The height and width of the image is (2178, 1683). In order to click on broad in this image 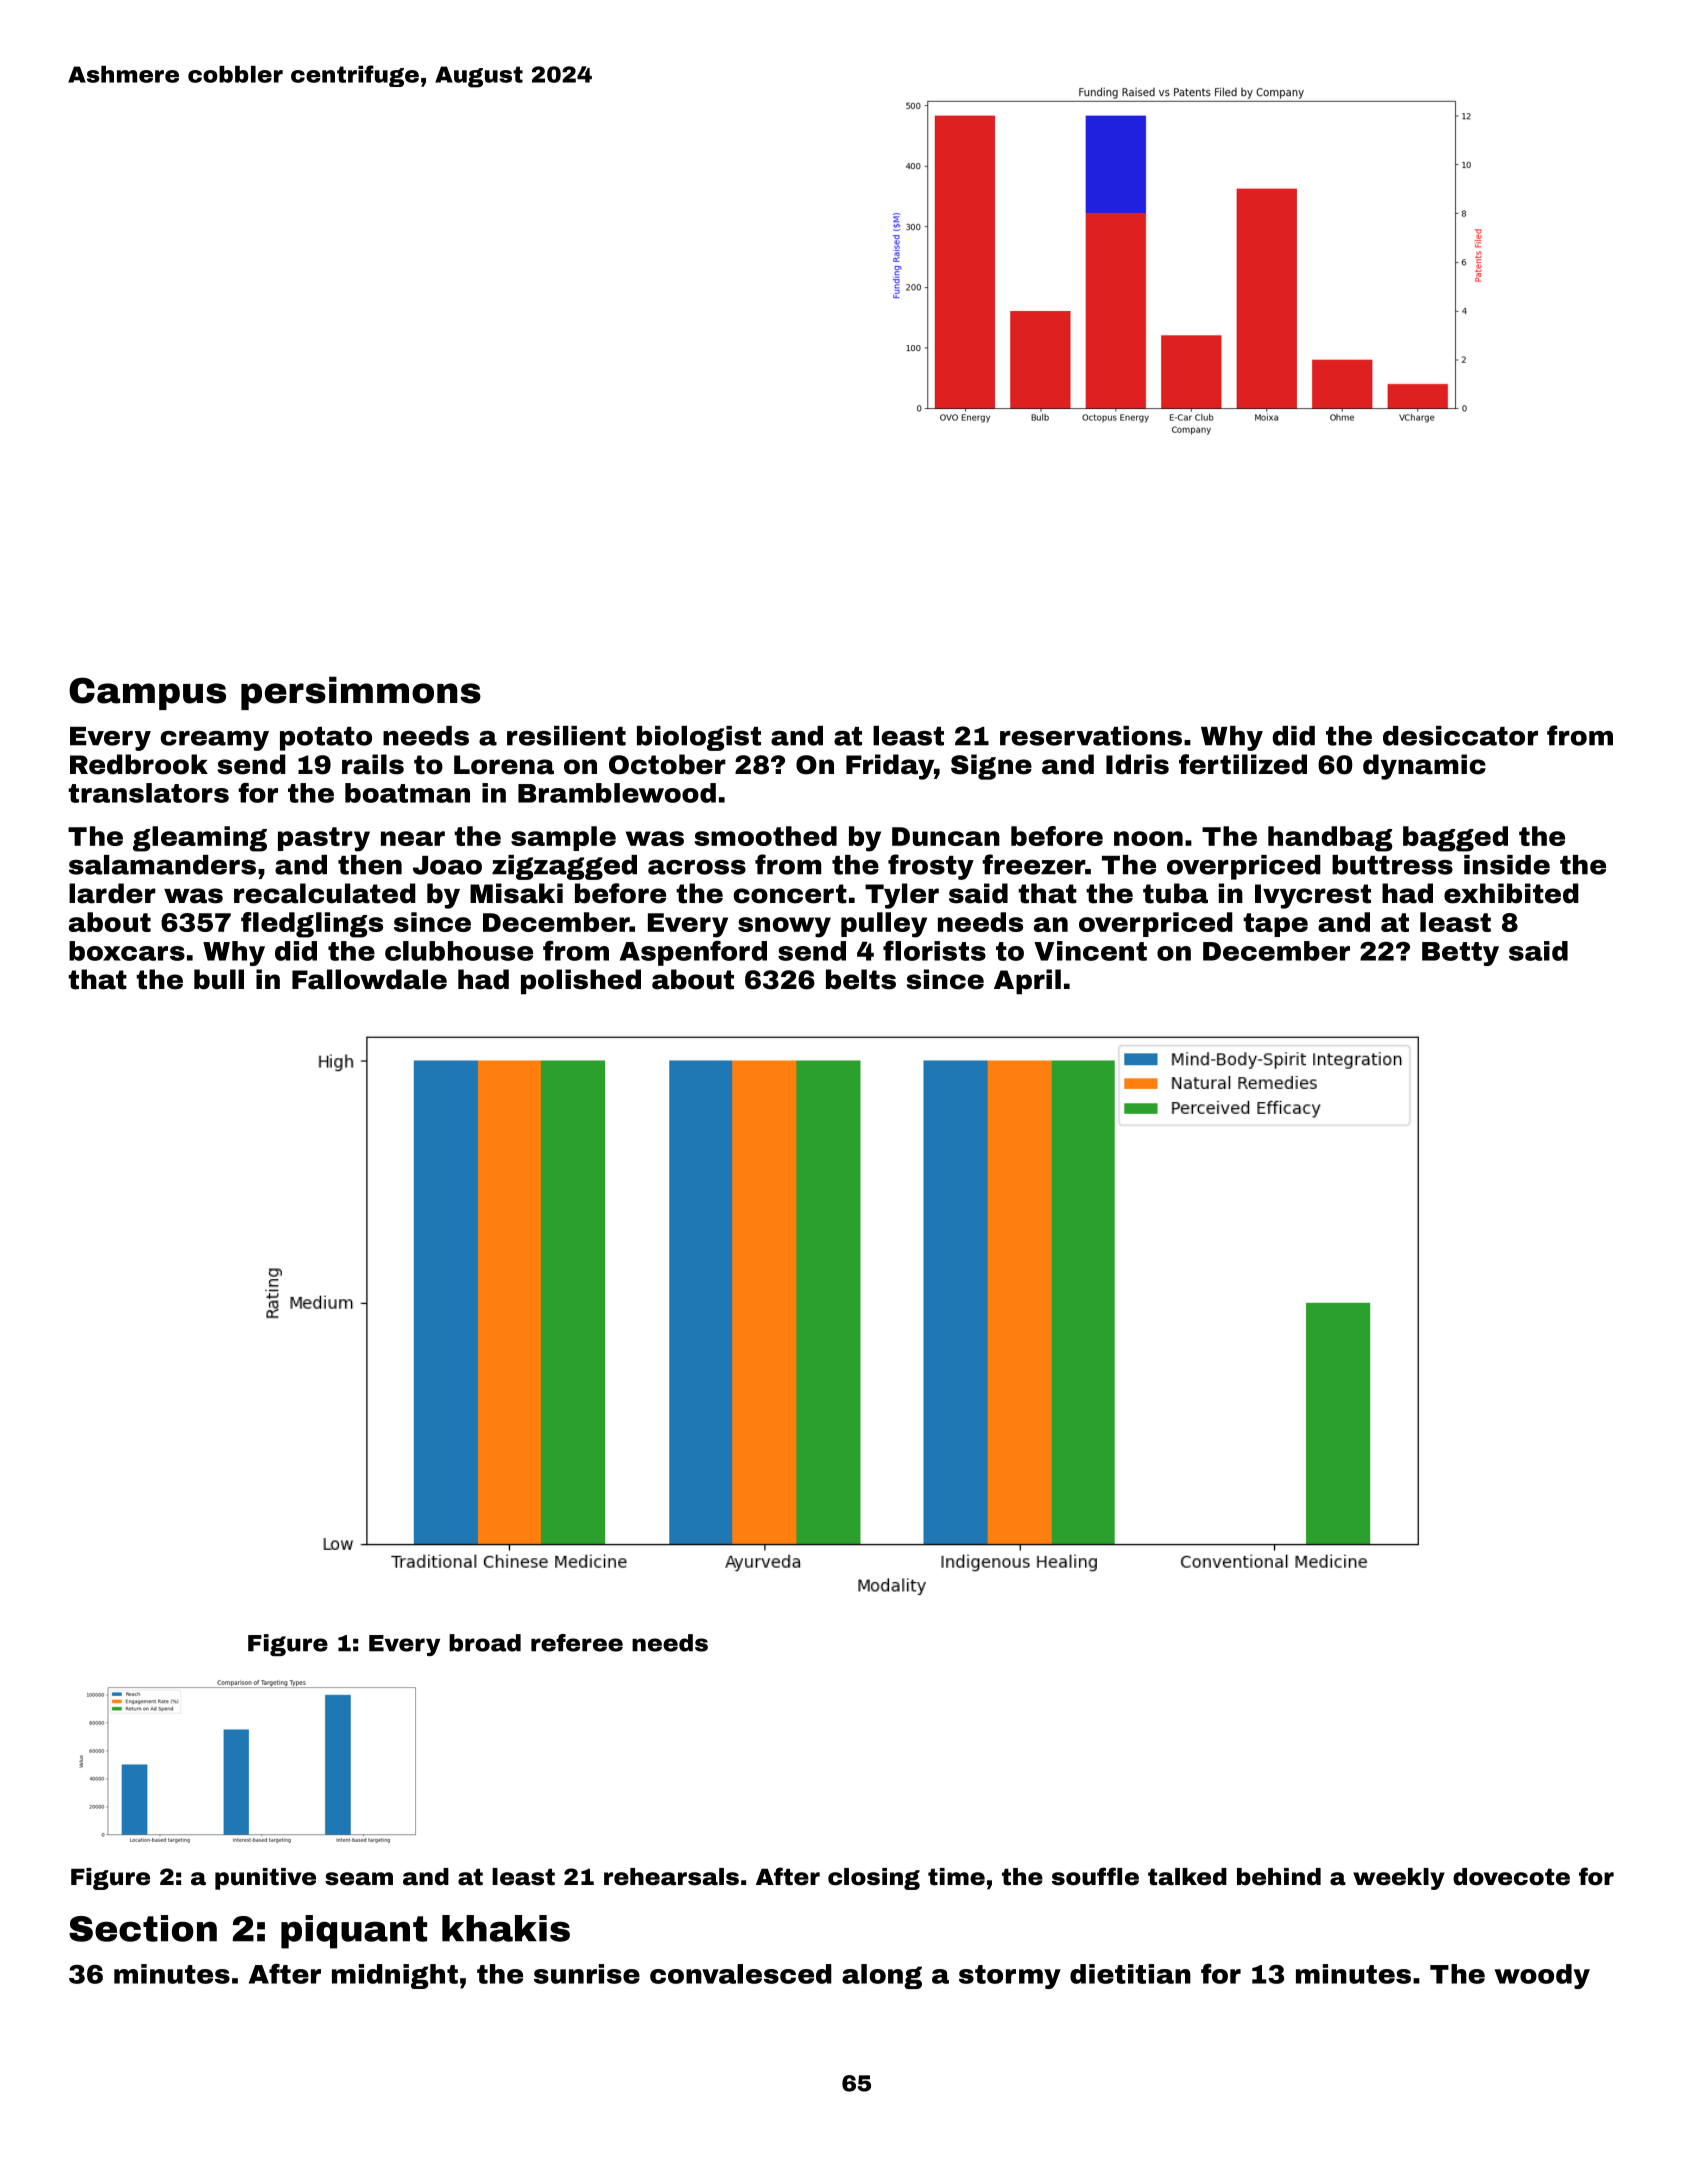, I will do `click(485, 1643)`.
